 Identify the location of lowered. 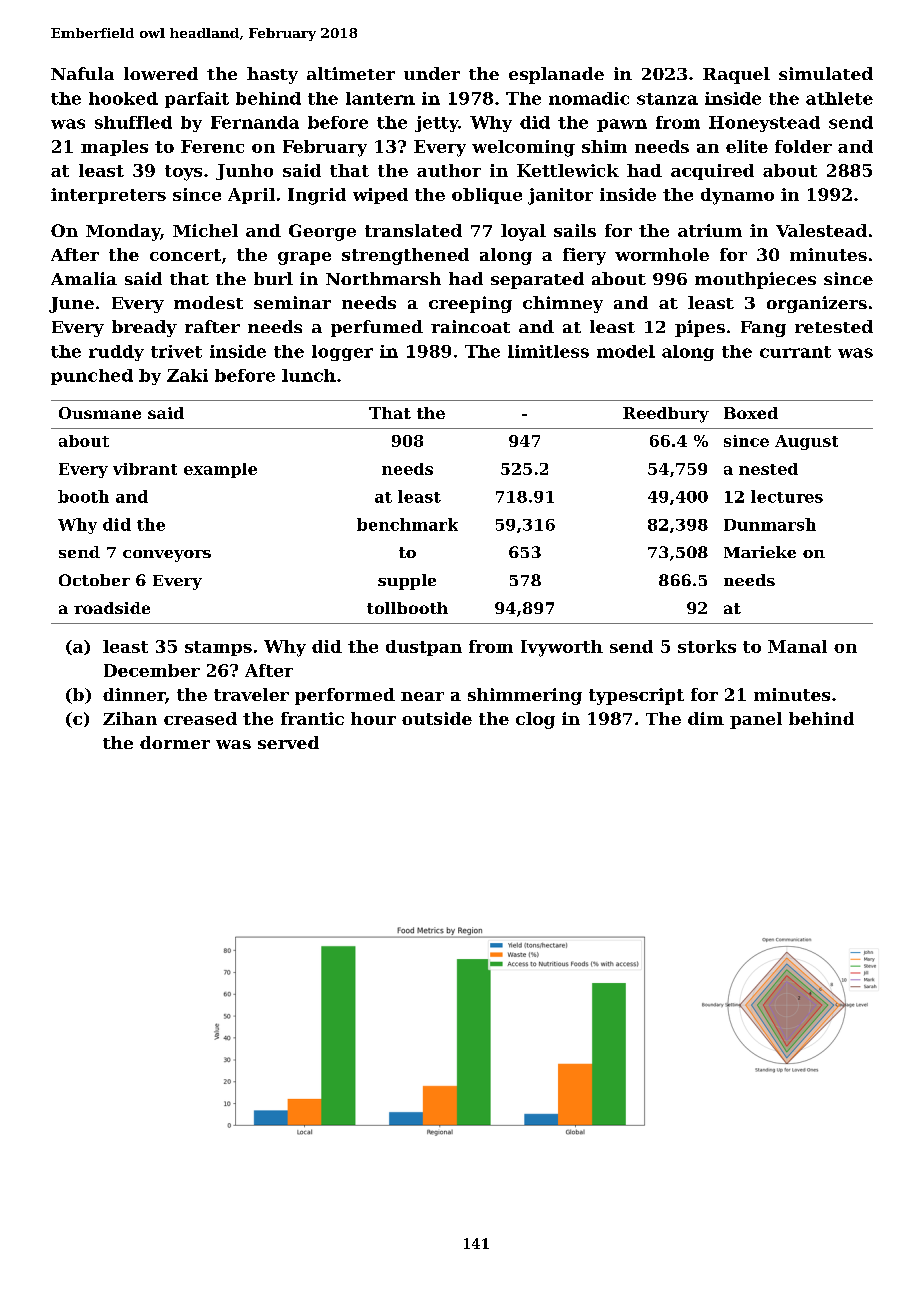
(161, 73).
